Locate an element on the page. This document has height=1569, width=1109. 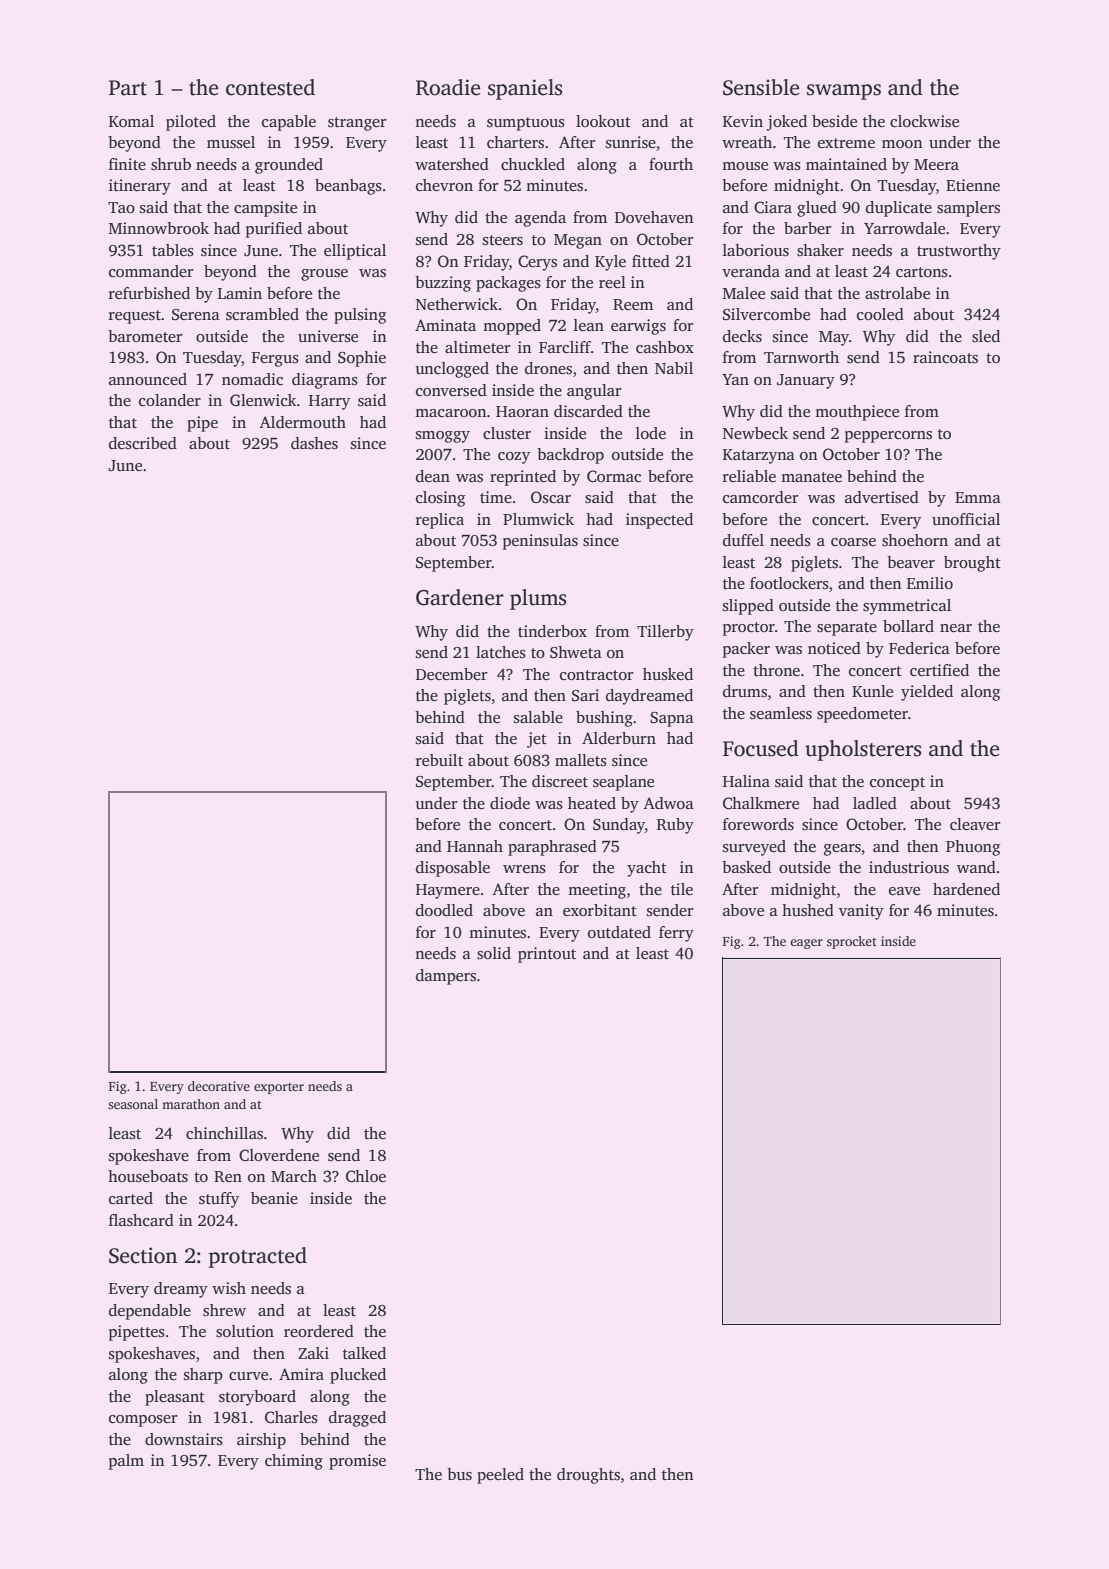
droughts is located at coordinates (588, 1476).
